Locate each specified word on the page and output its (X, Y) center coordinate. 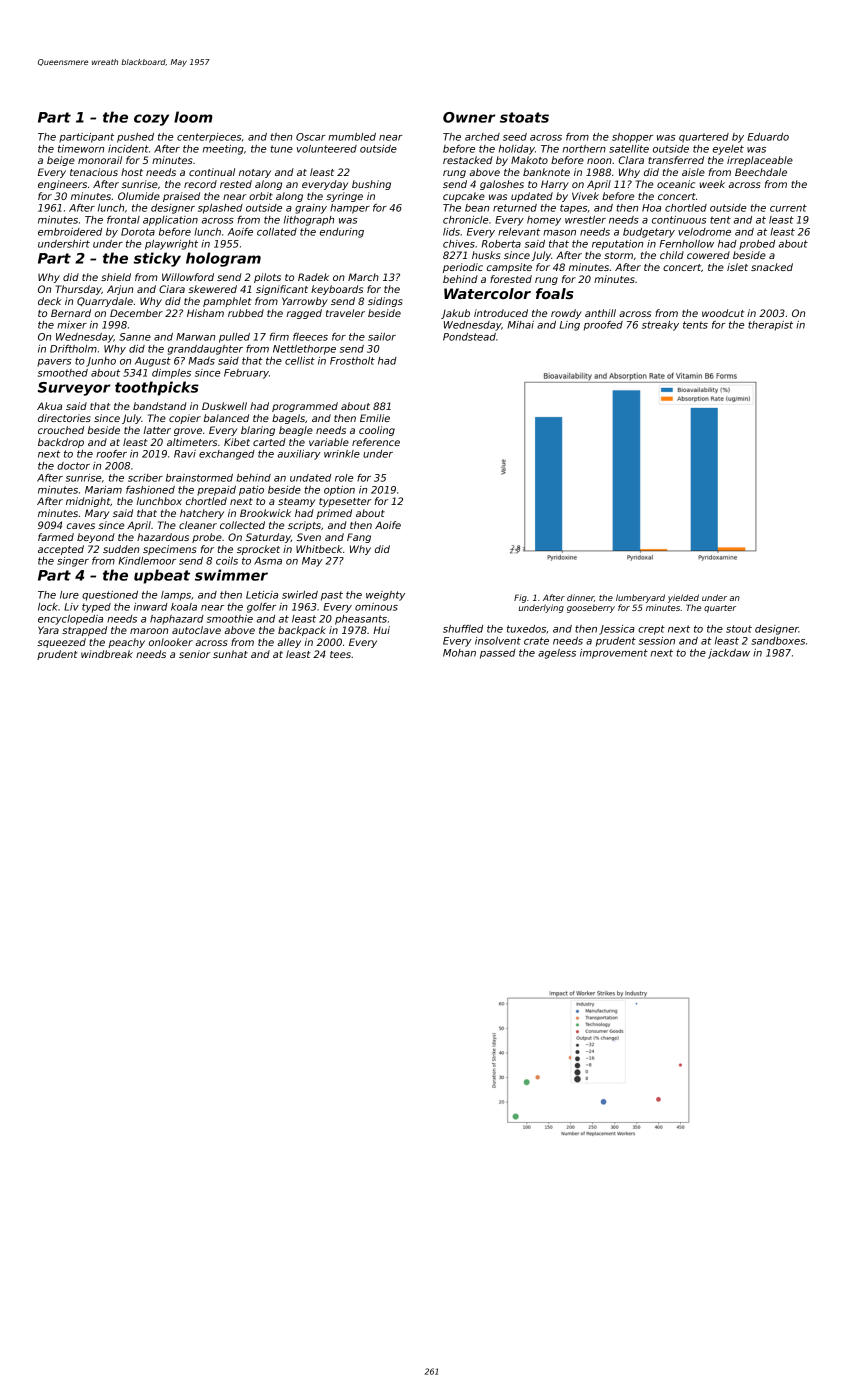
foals (555, 293)
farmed (56, 537)
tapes (573, 209)
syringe (344, 197)
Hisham (205, 313)
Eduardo (768, 137)
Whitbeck (319, 549)
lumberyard (640, 598)
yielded (683, 598)
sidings (385, 302)
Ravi (185, 454)
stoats (524, 117)
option (339, 491)
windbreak (107, 654)
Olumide (139, 196)
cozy (151, 120)
